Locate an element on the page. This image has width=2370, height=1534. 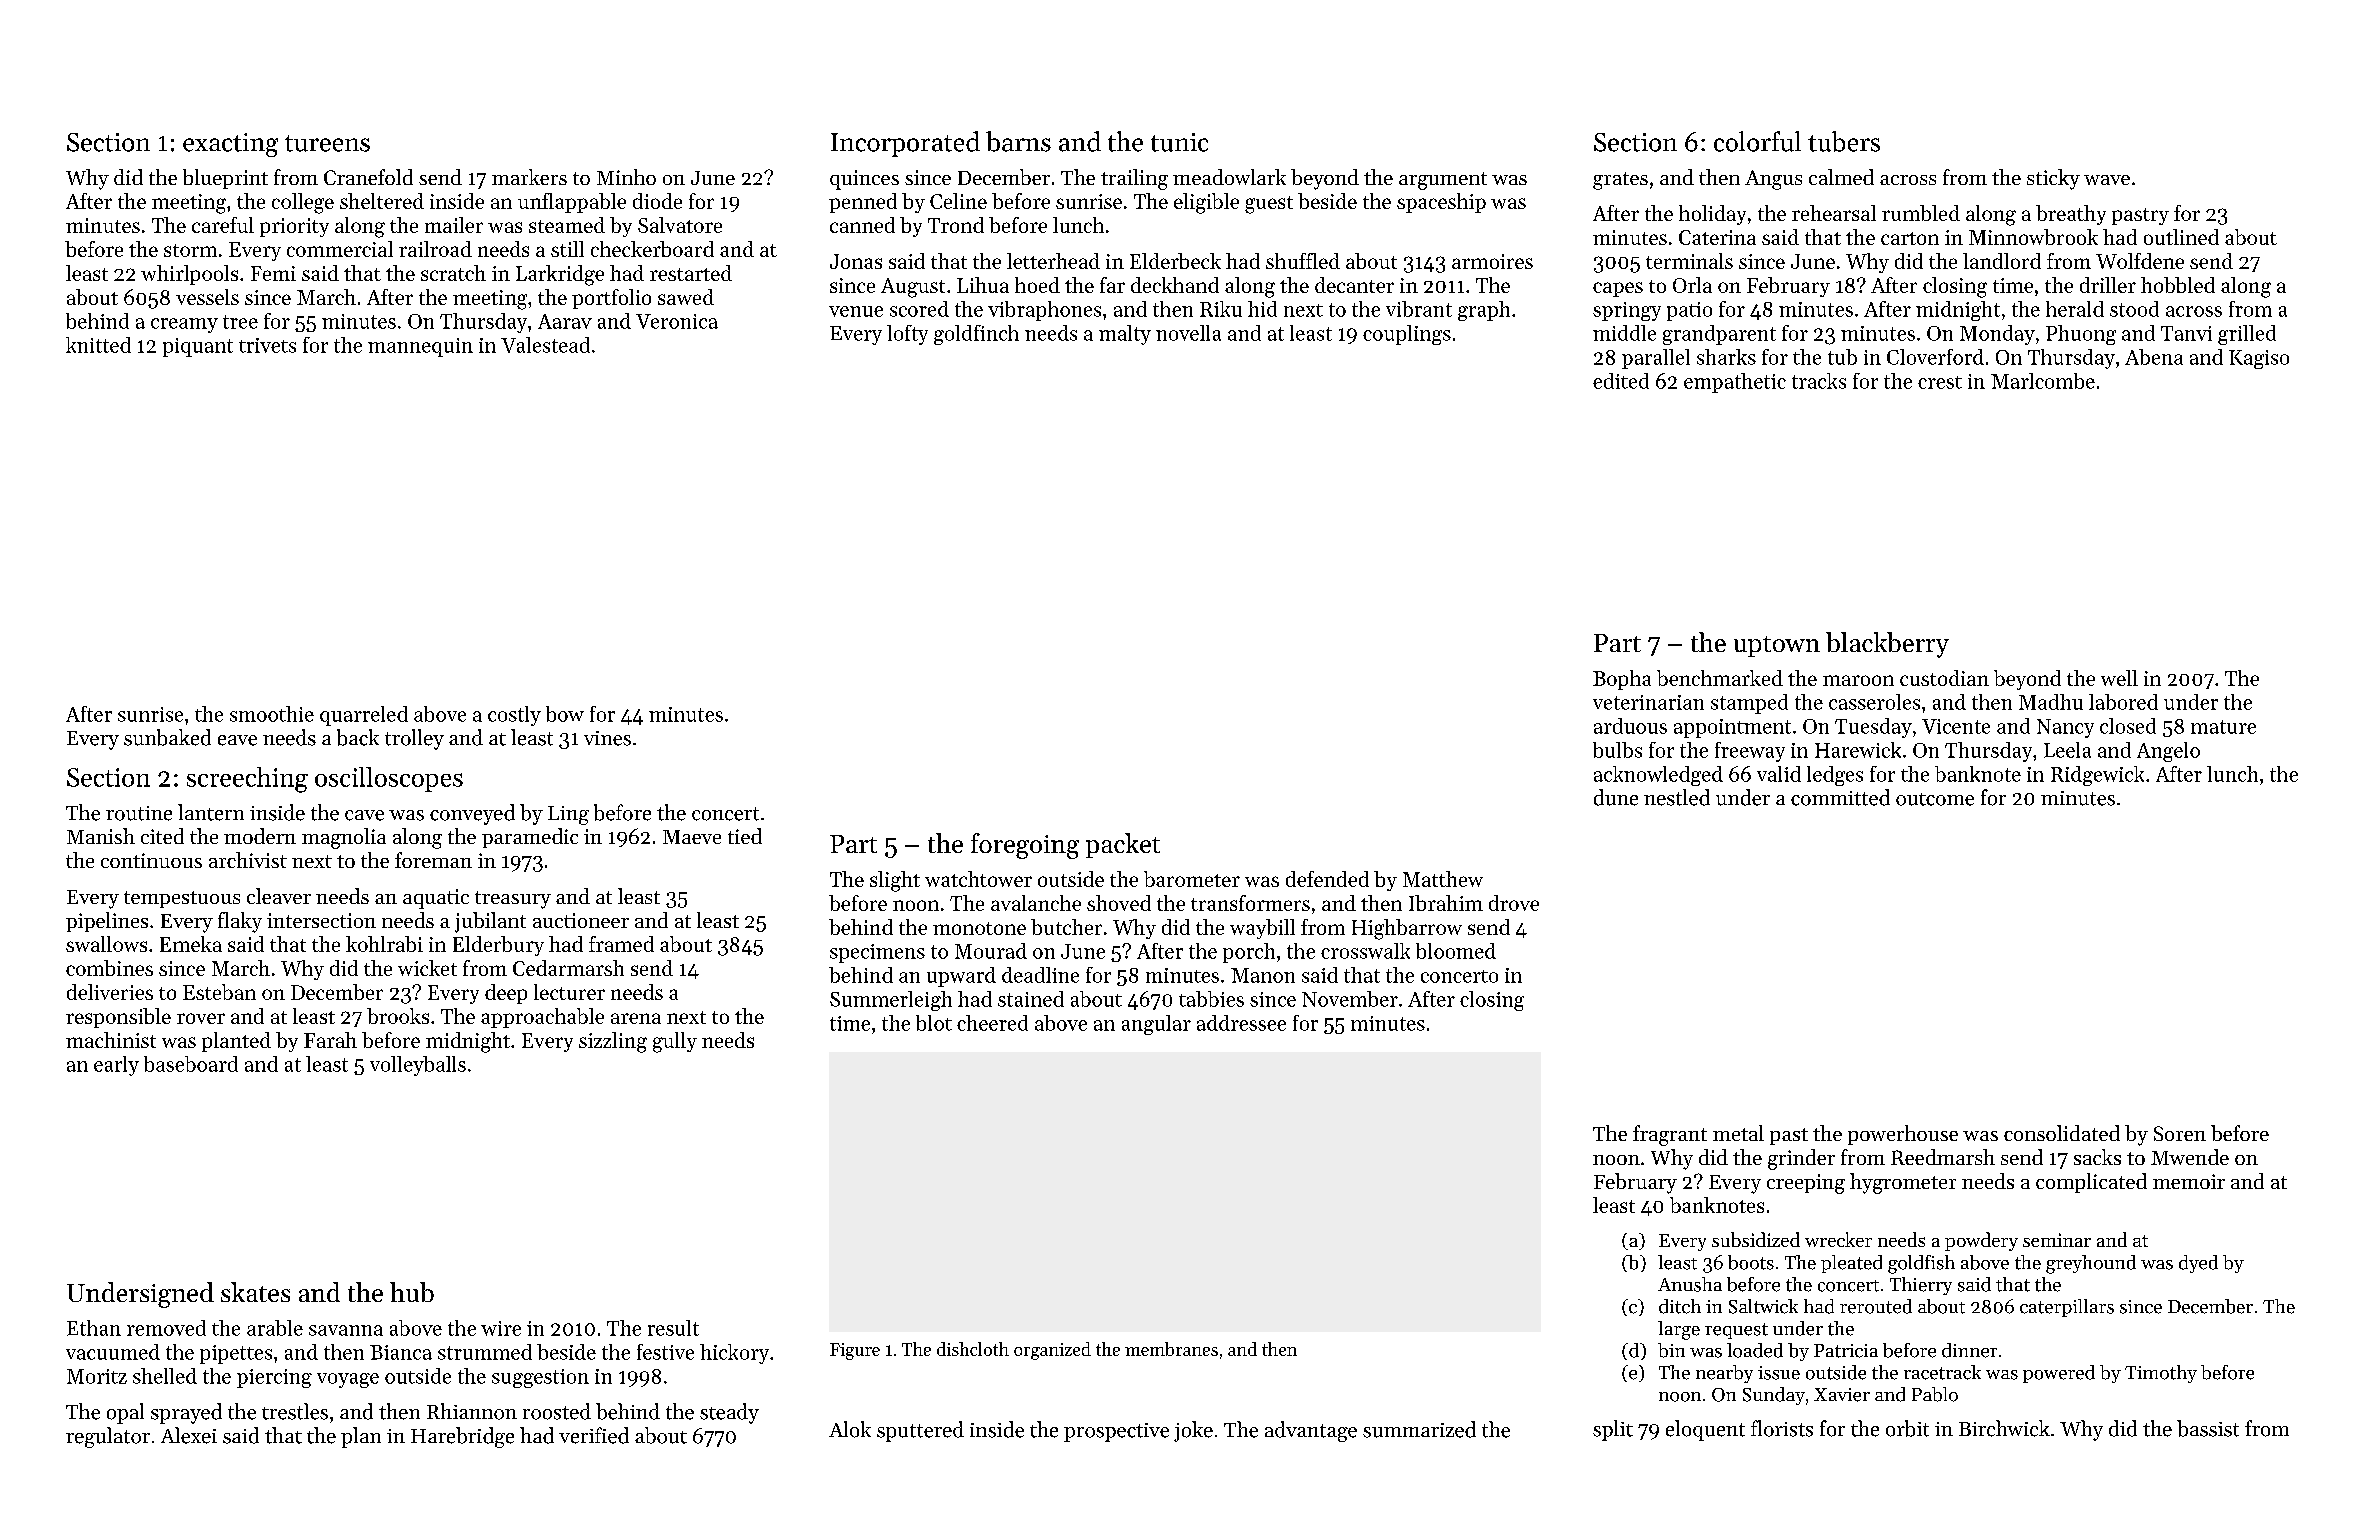
drove is located at coordinates (1514, 903).
